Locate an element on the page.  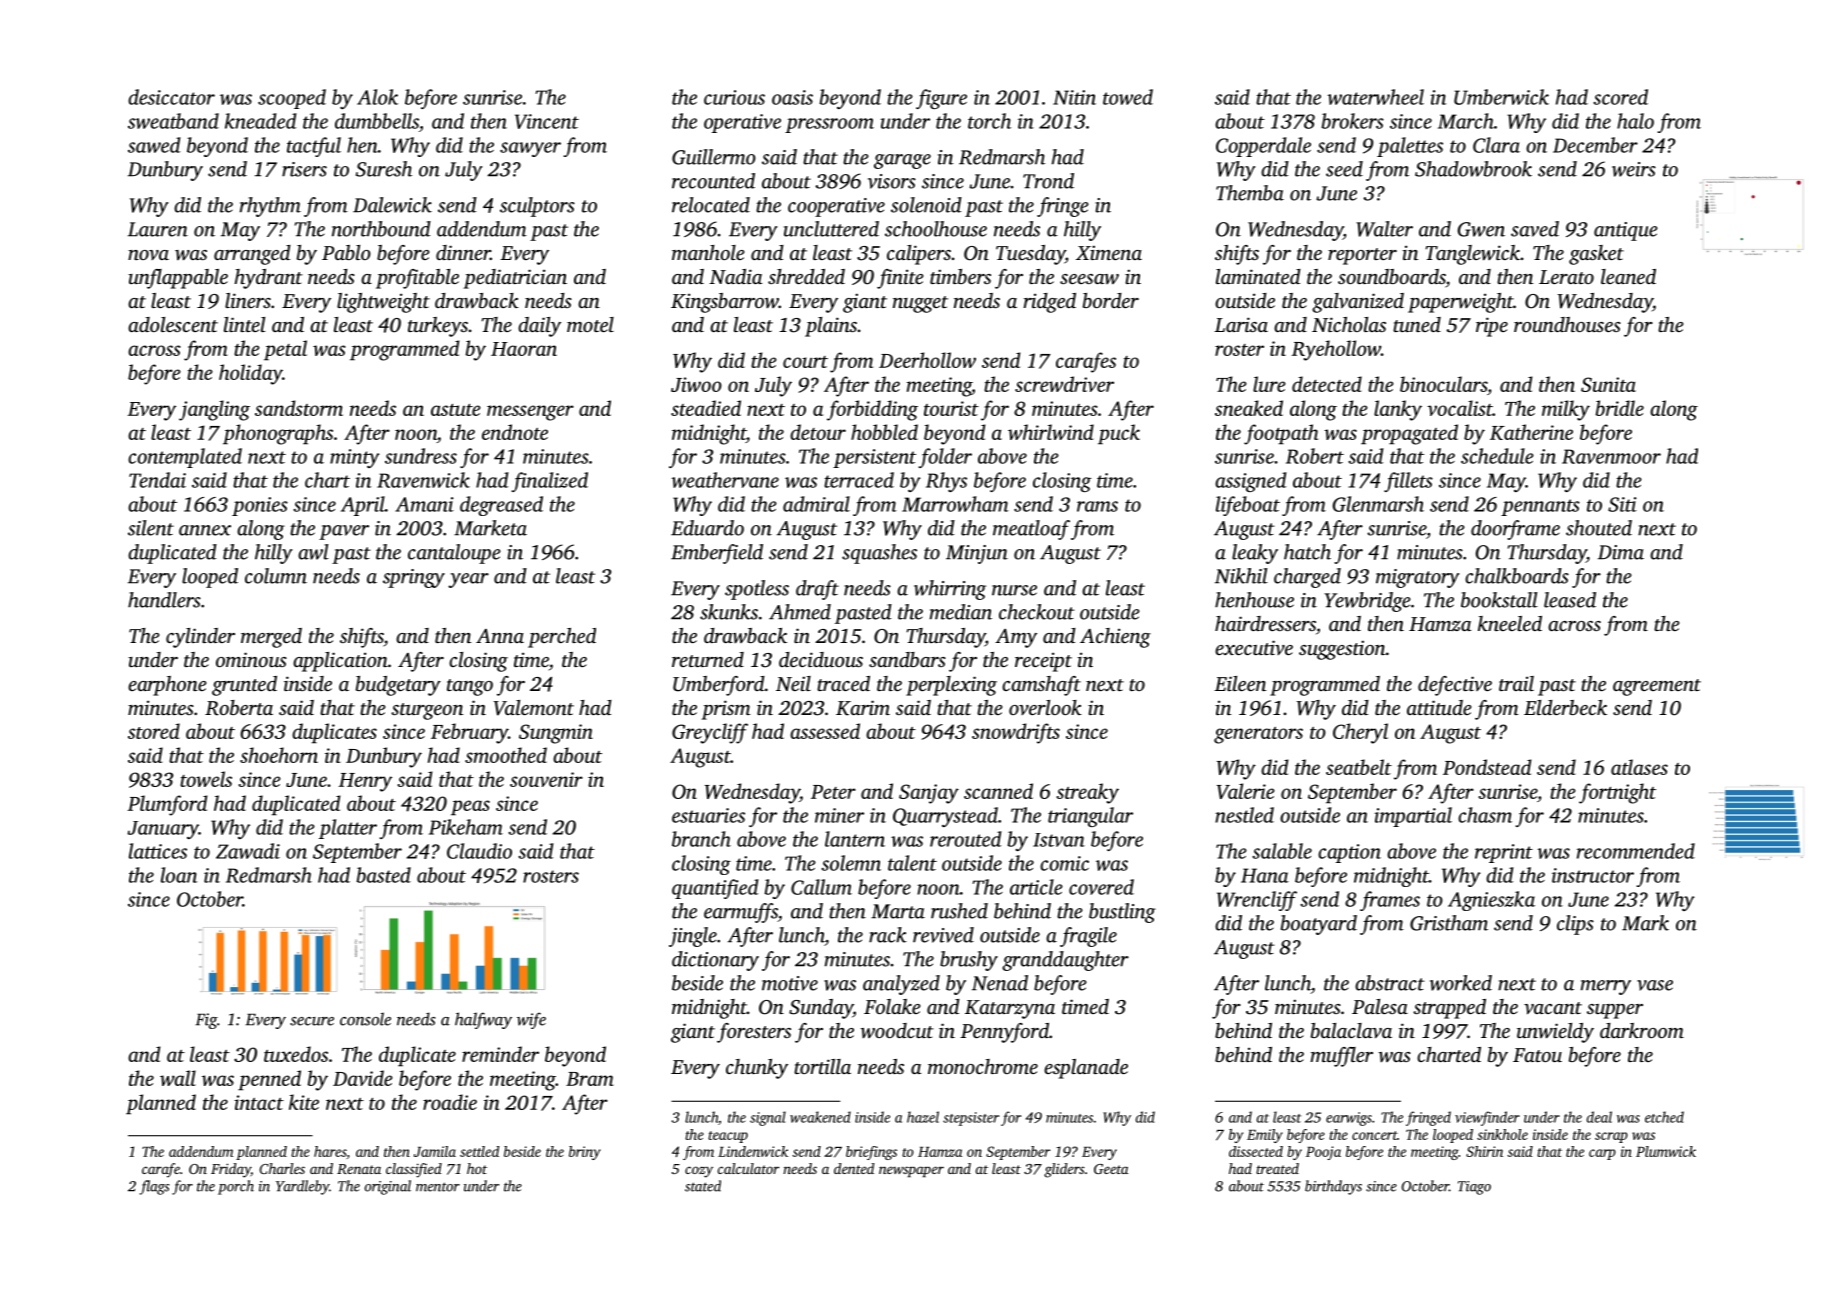
Siti is located at coordinates (1622, 504).
